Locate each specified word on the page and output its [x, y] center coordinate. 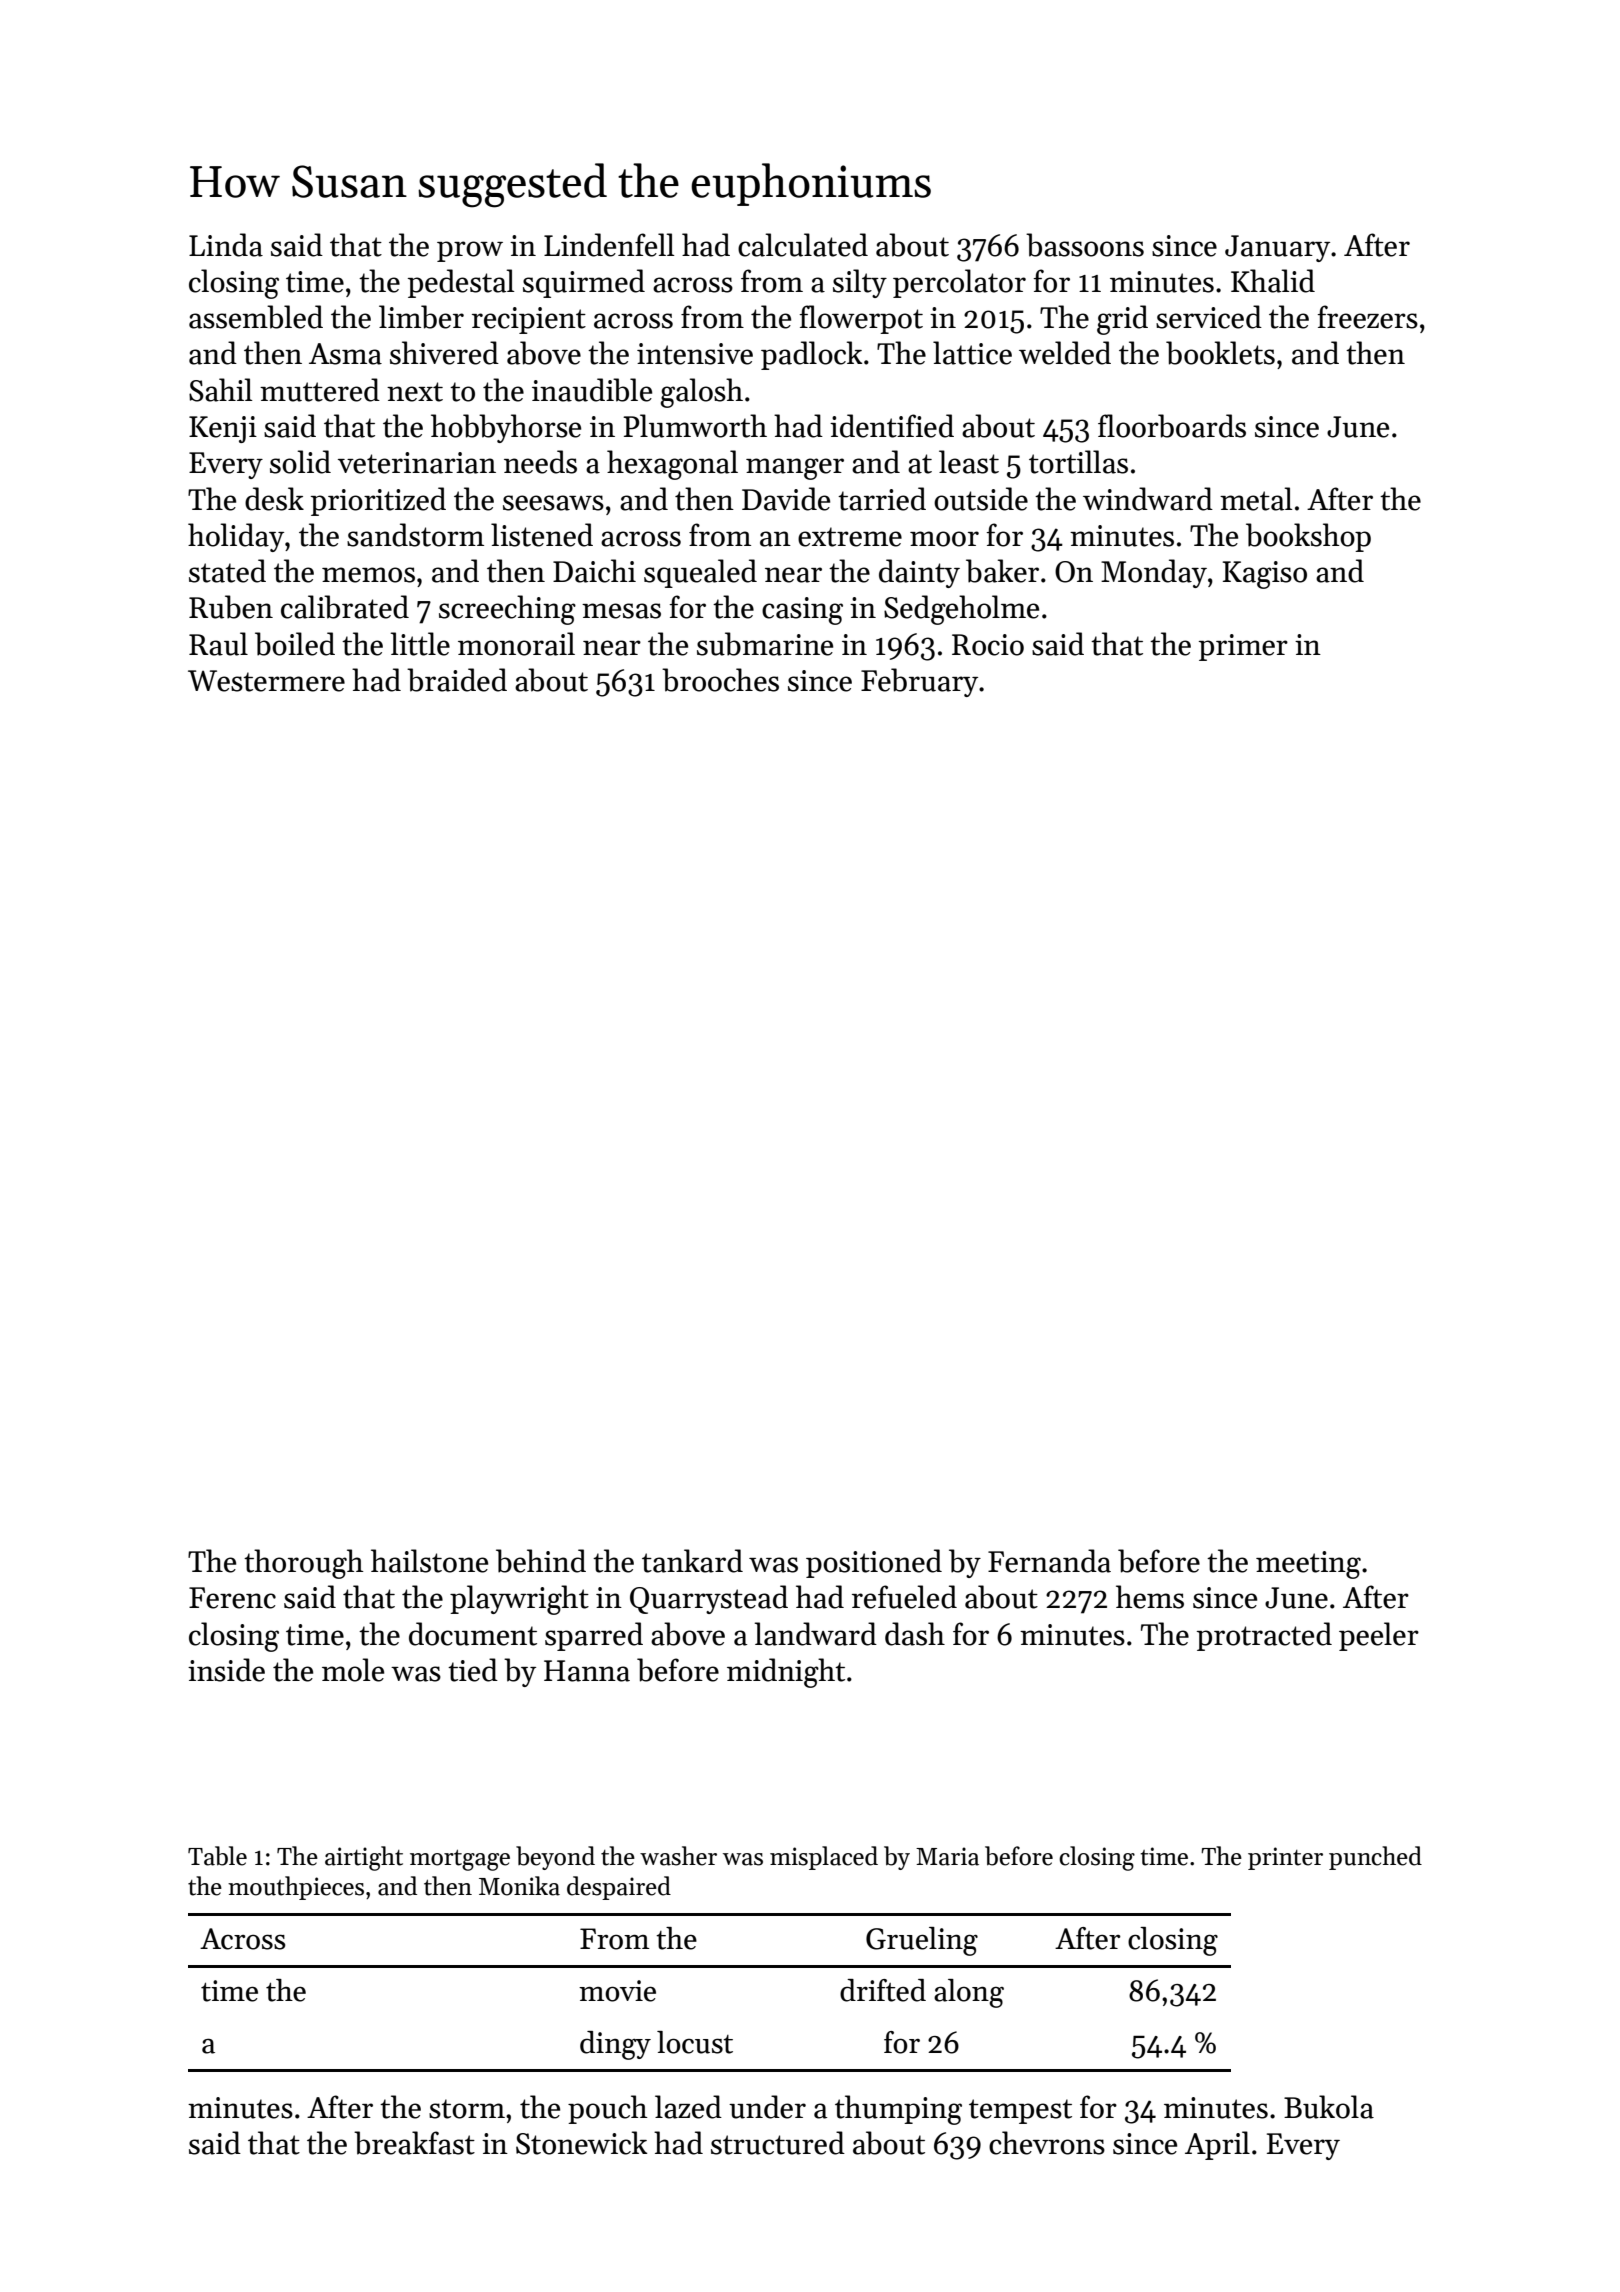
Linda [226, 245]
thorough [304, 1564]
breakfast [414, 2143]
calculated [803, 245]
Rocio [988, 645]
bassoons [1085, 245]
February [919, 682]
